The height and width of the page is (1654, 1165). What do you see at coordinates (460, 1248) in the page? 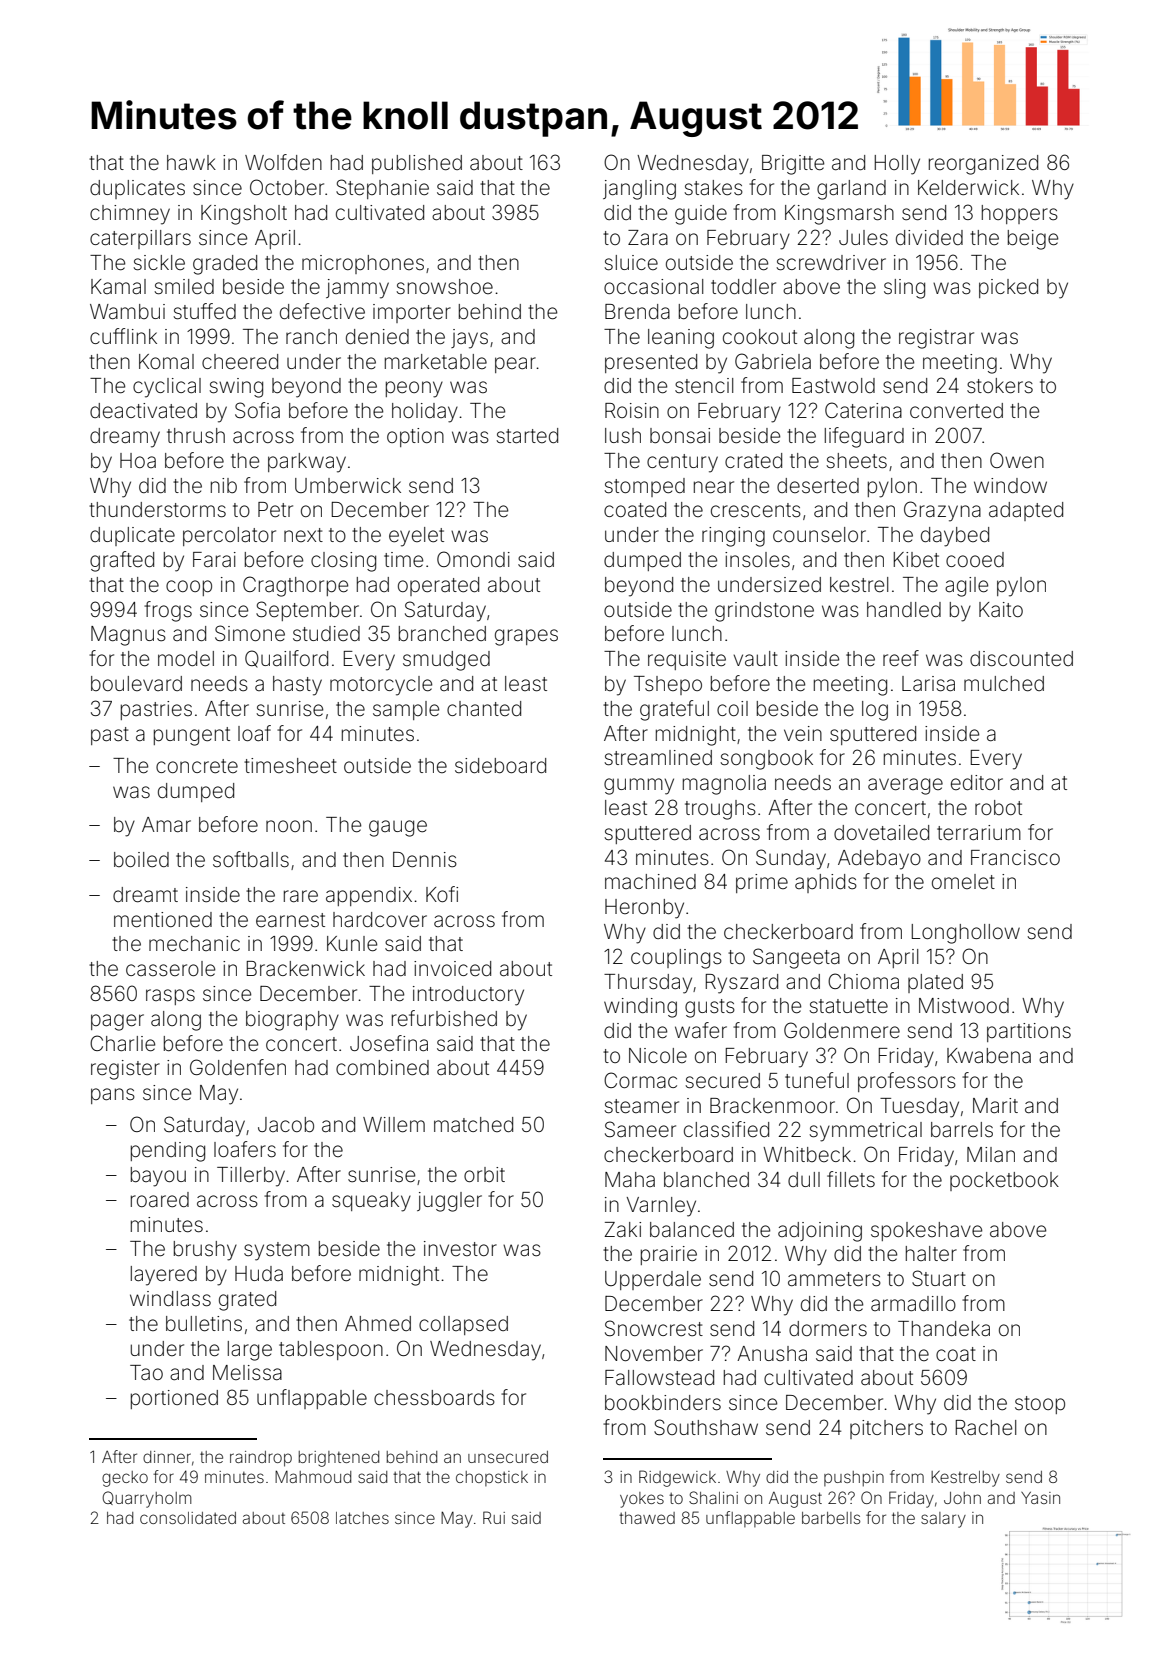
I see `investor` at bounding box center [460, 1248].
